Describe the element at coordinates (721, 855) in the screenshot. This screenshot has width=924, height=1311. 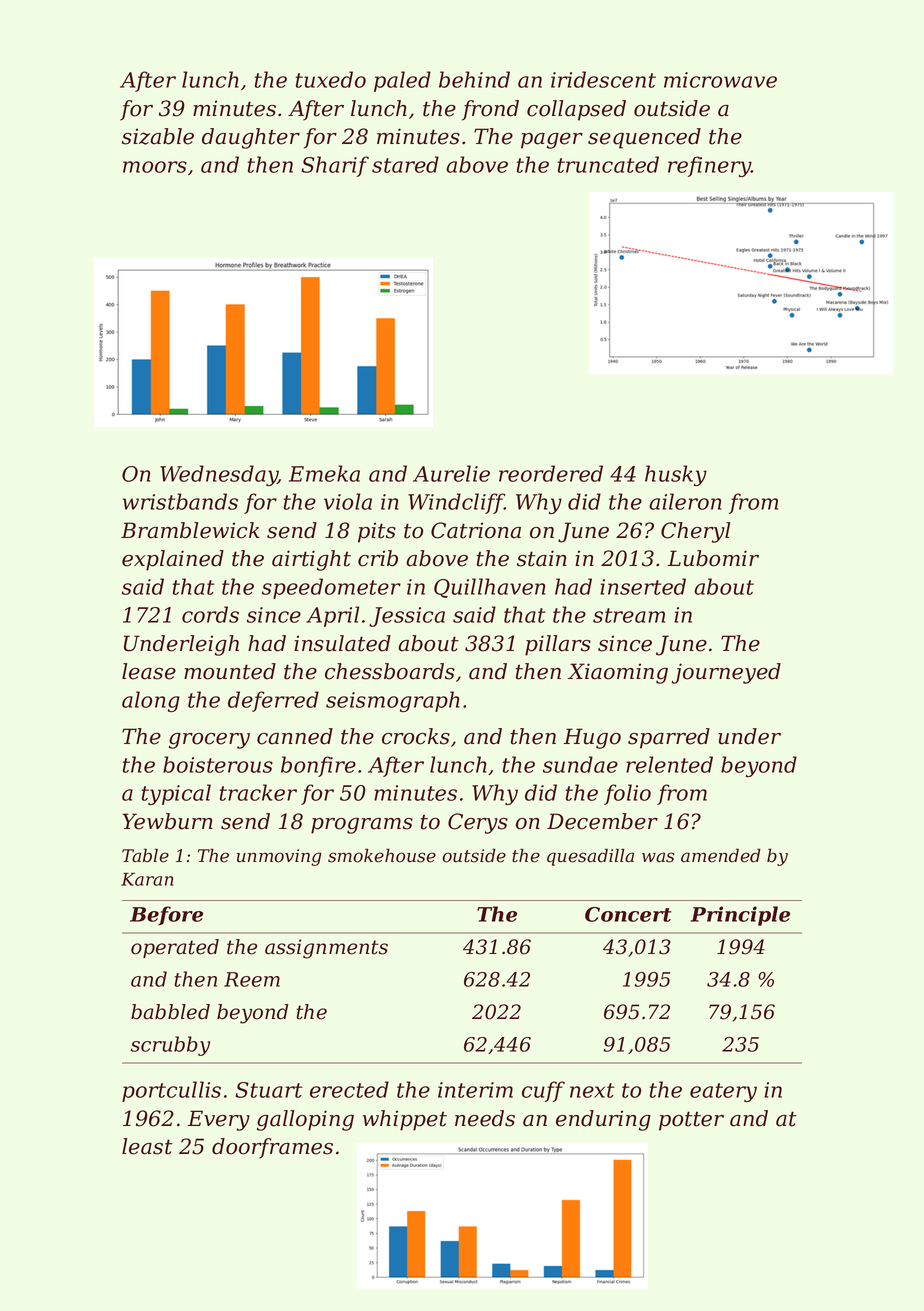
I see `amended` at that location.
